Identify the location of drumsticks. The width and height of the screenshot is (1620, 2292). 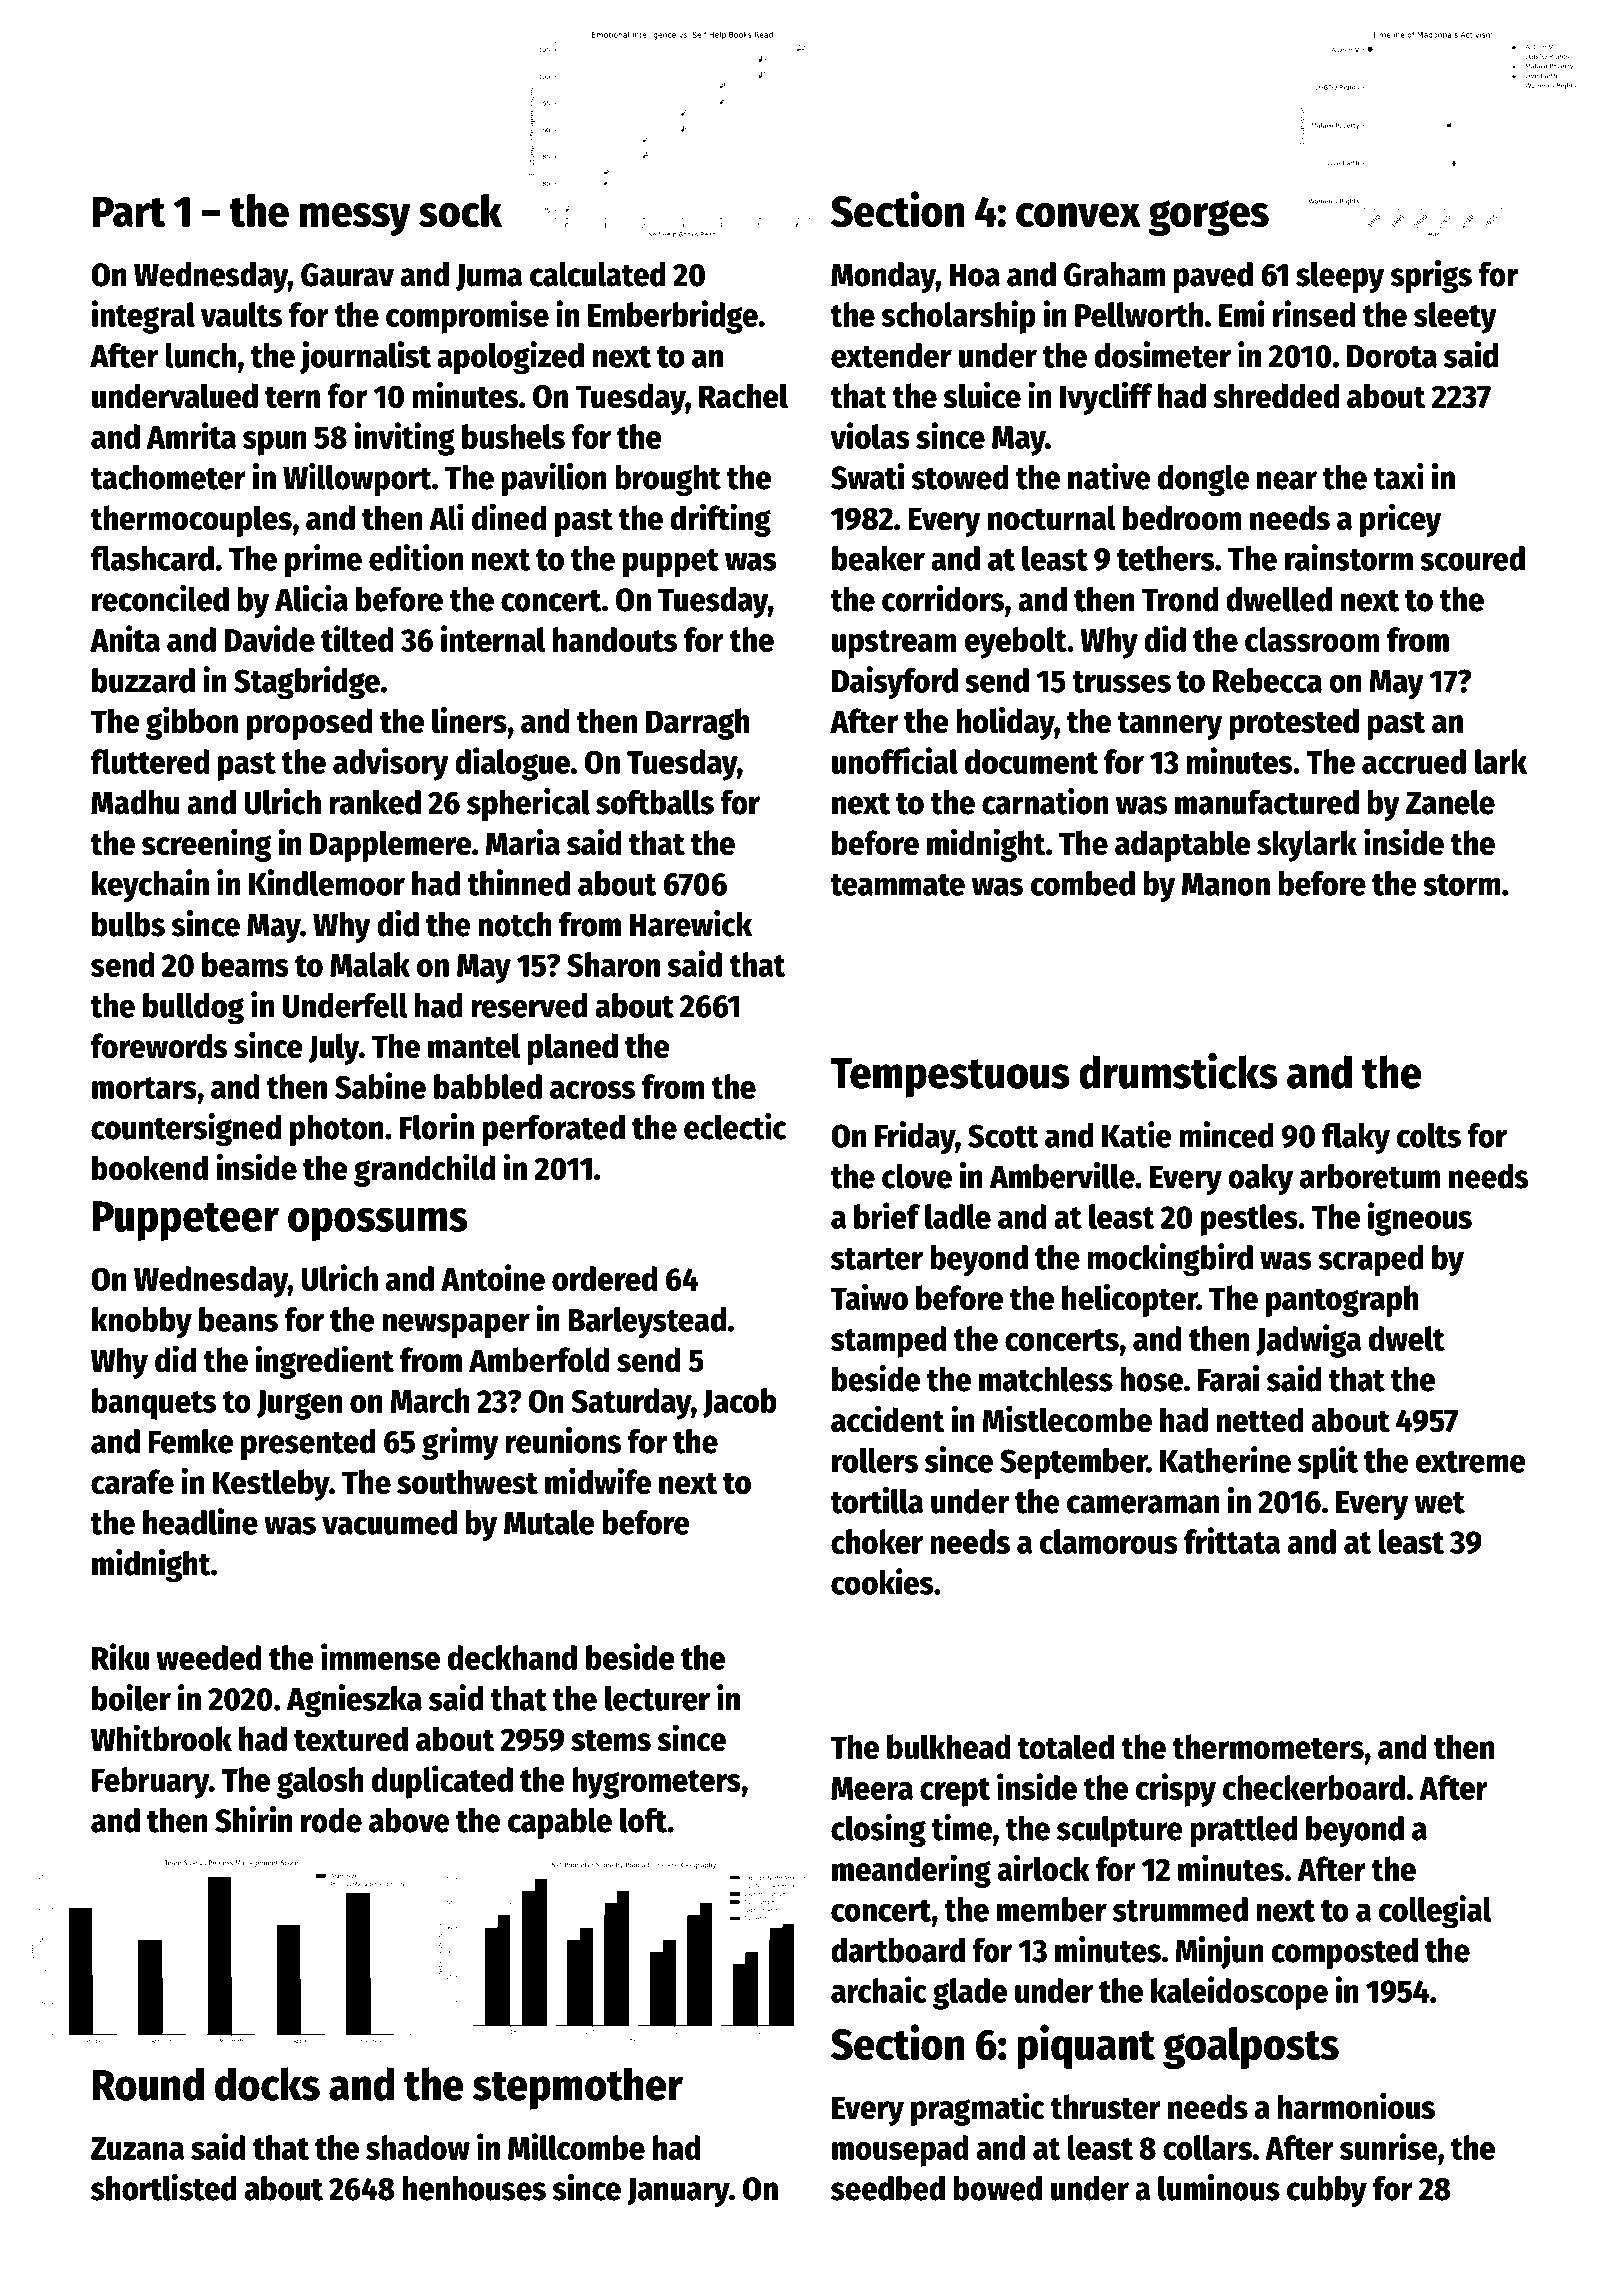
(1178, 1071).
